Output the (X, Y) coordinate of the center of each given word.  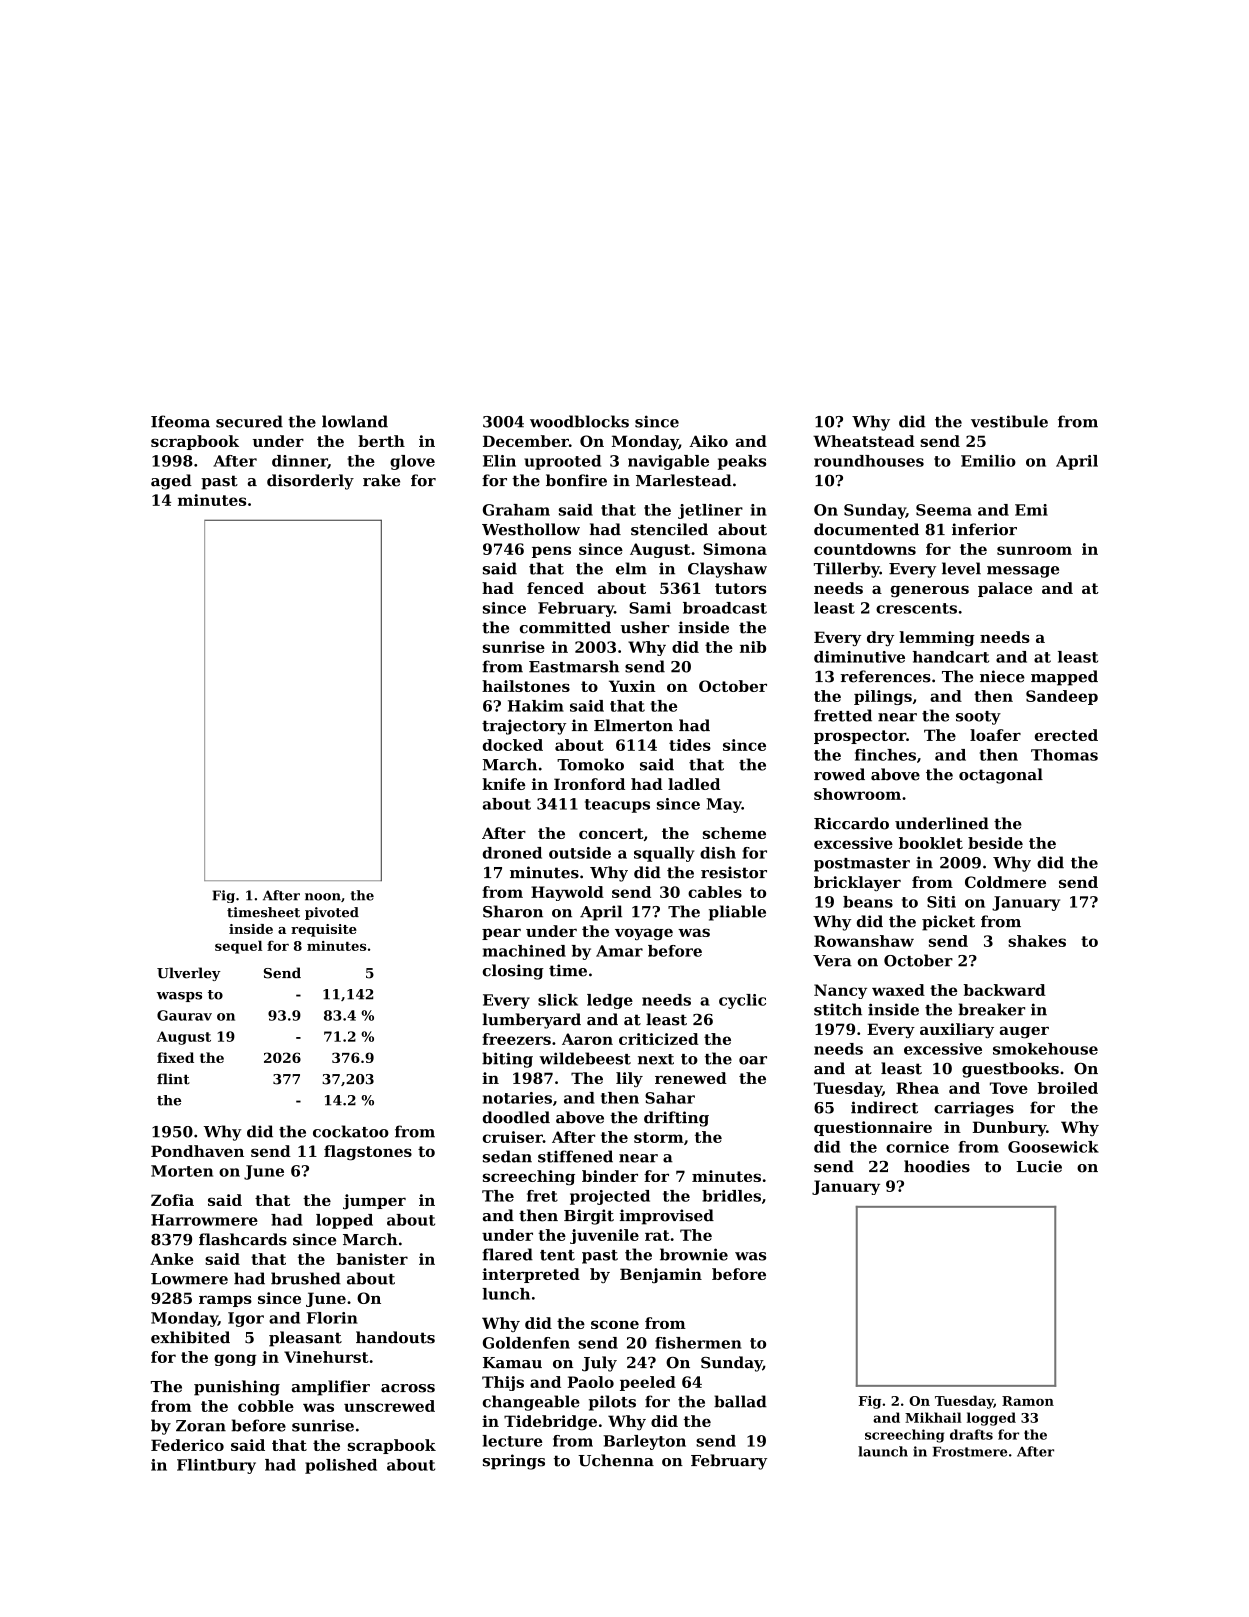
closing (513, 972)
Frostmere (970, 1452)
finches (885, 755)
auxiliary (957, 1030)
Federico (187, 1445)
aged (171, 482)
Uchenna (616, 1460)
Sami (650, 608)
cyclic (742, 1001)
